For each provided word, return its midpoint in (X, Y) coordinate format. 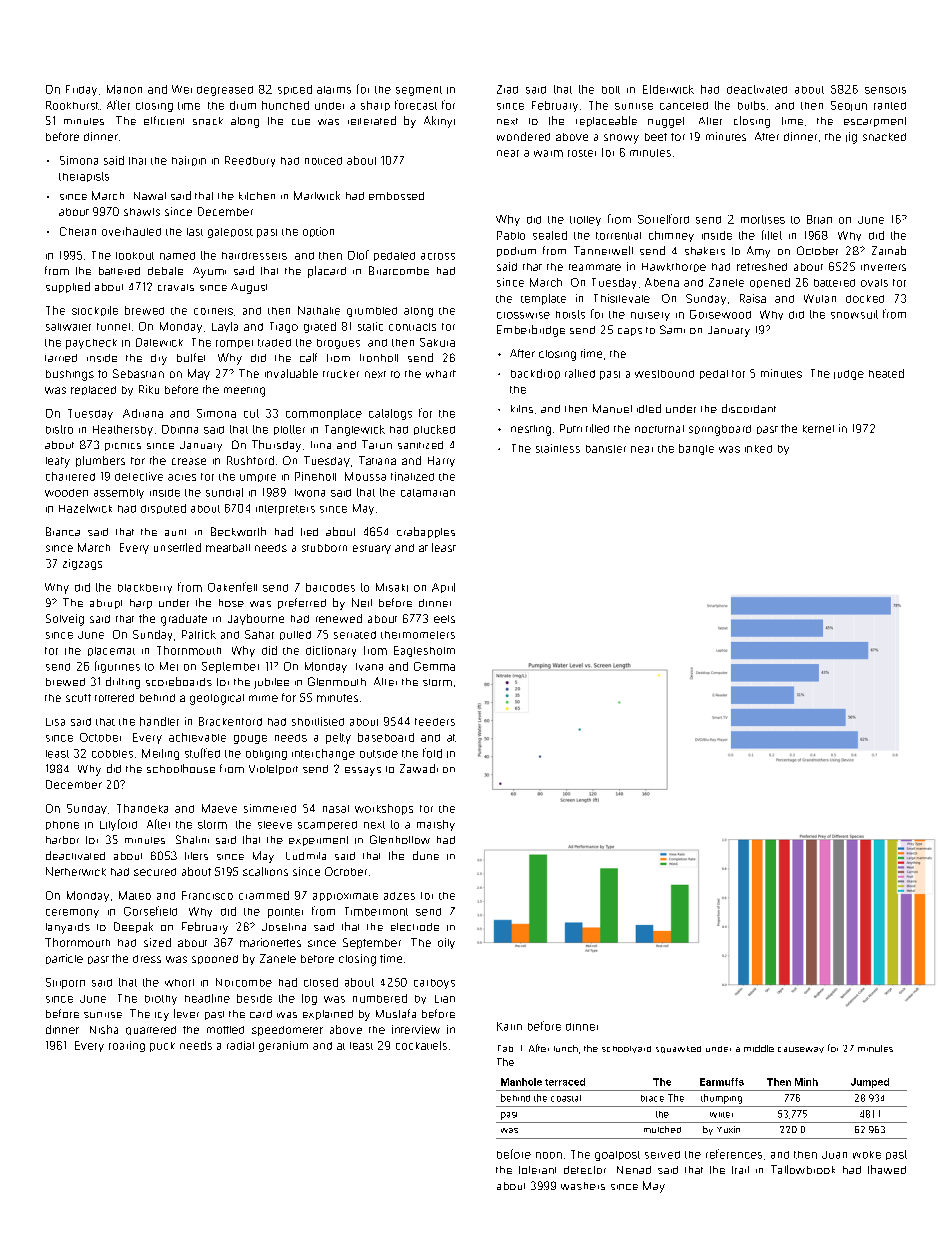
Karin (509, 1026)
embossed (396, 196)
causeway (801, 1050)
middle (759, 1048)
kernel (818, 429)
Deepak (133, 927)
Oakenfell (232, 587)
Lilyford (118, 825)
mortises (763, 219)
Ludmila (306, 856)
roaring (127, 1046)
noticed (323, 161)
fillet (772, 235)
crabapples (426, 532)
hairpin (189, 161)
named (177, 256)
